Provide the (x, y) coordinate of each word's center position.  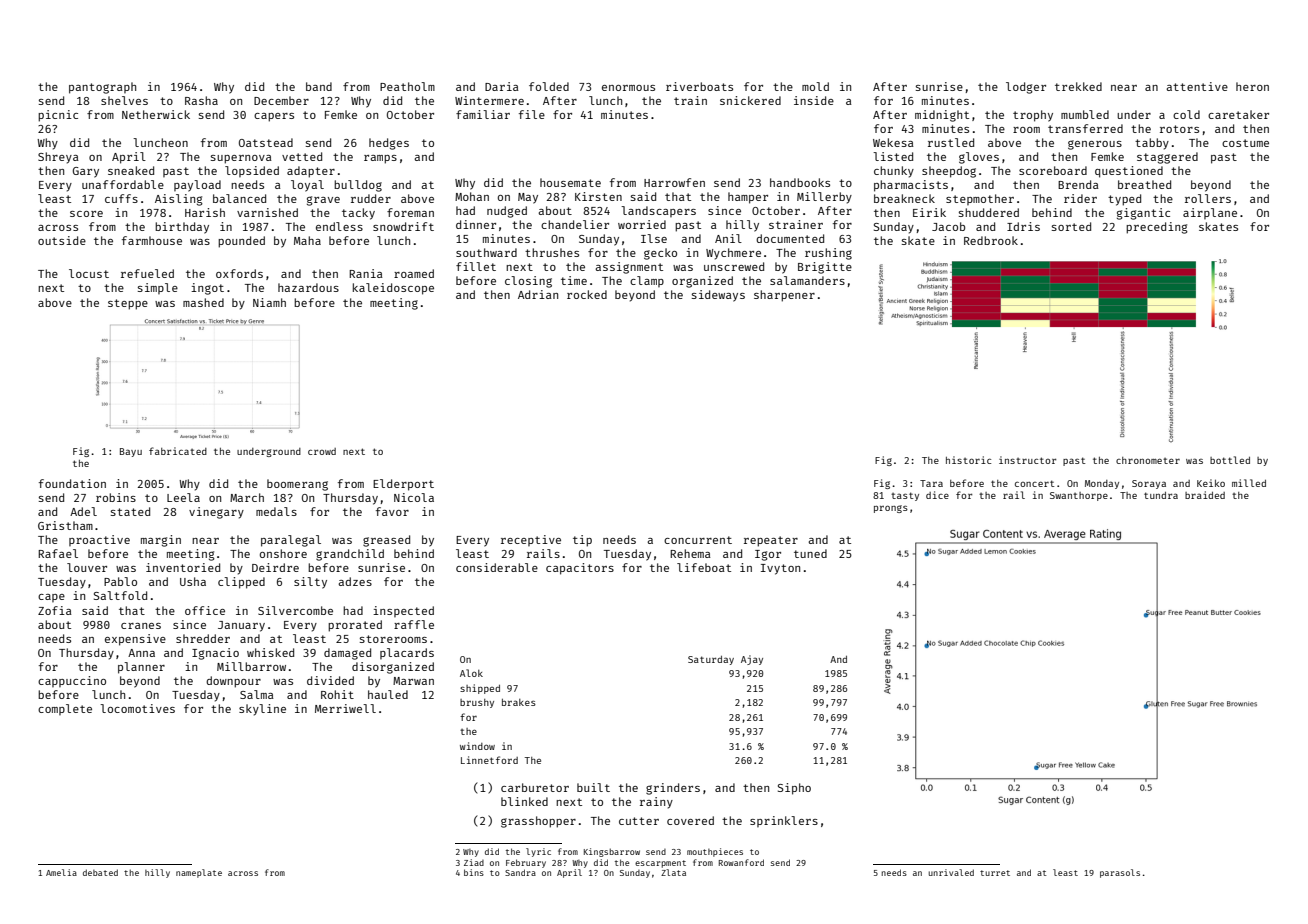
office (205, 610)
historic (968, 460)
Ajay (752, 660)
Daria (502, 86)
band (319, 86)
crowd (322, 451)
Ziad (474, 862)
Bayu (131, 452)
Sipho (794, 789)
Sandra (520, 872)
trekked (1078, 86)
